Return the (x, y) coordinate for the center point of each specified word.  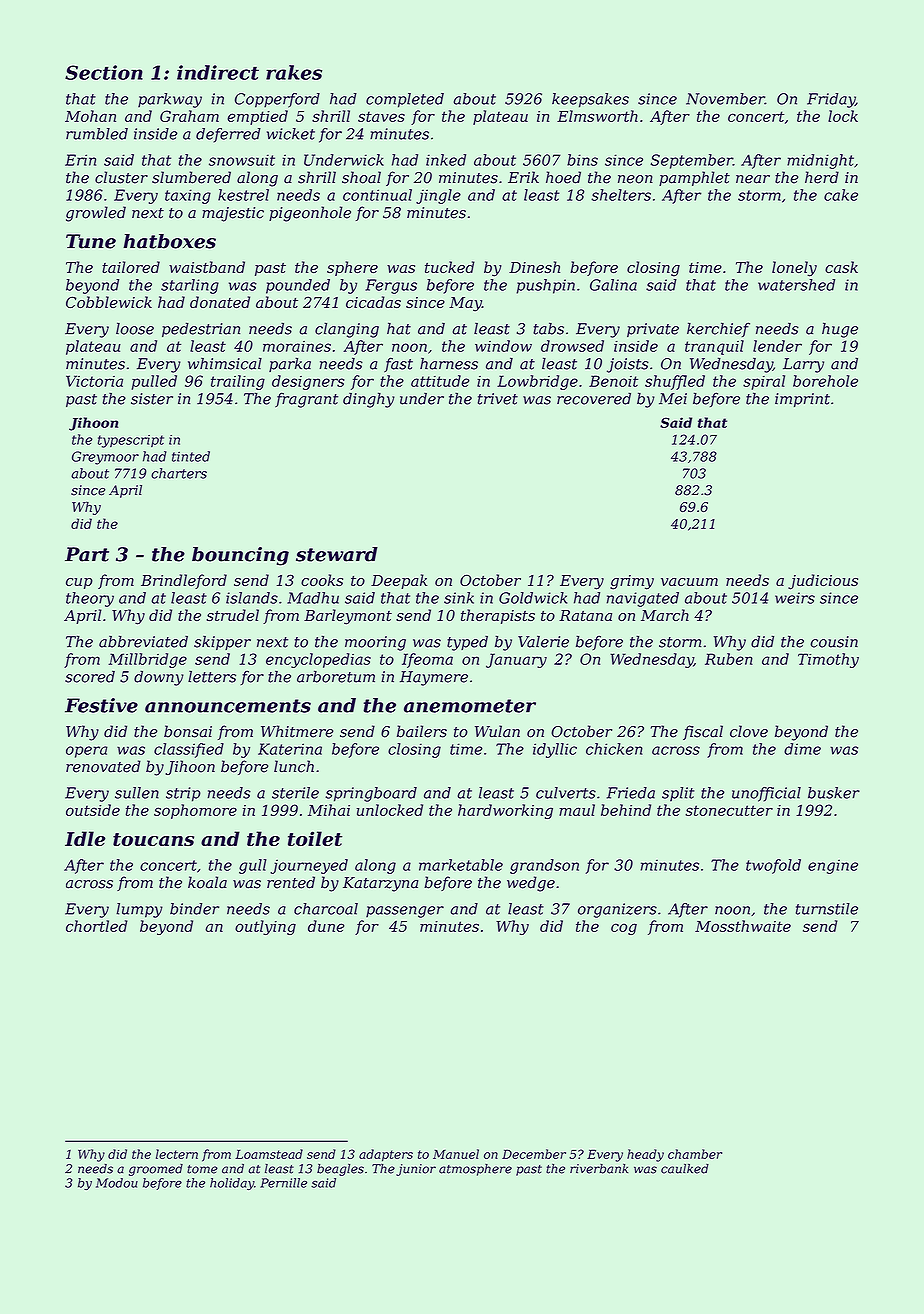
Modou (117, 1183)
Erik (523, 177)
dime (802, 749)
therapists (498, 616)
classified (189, 750)
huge (840, 330)
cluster (121, 177)
